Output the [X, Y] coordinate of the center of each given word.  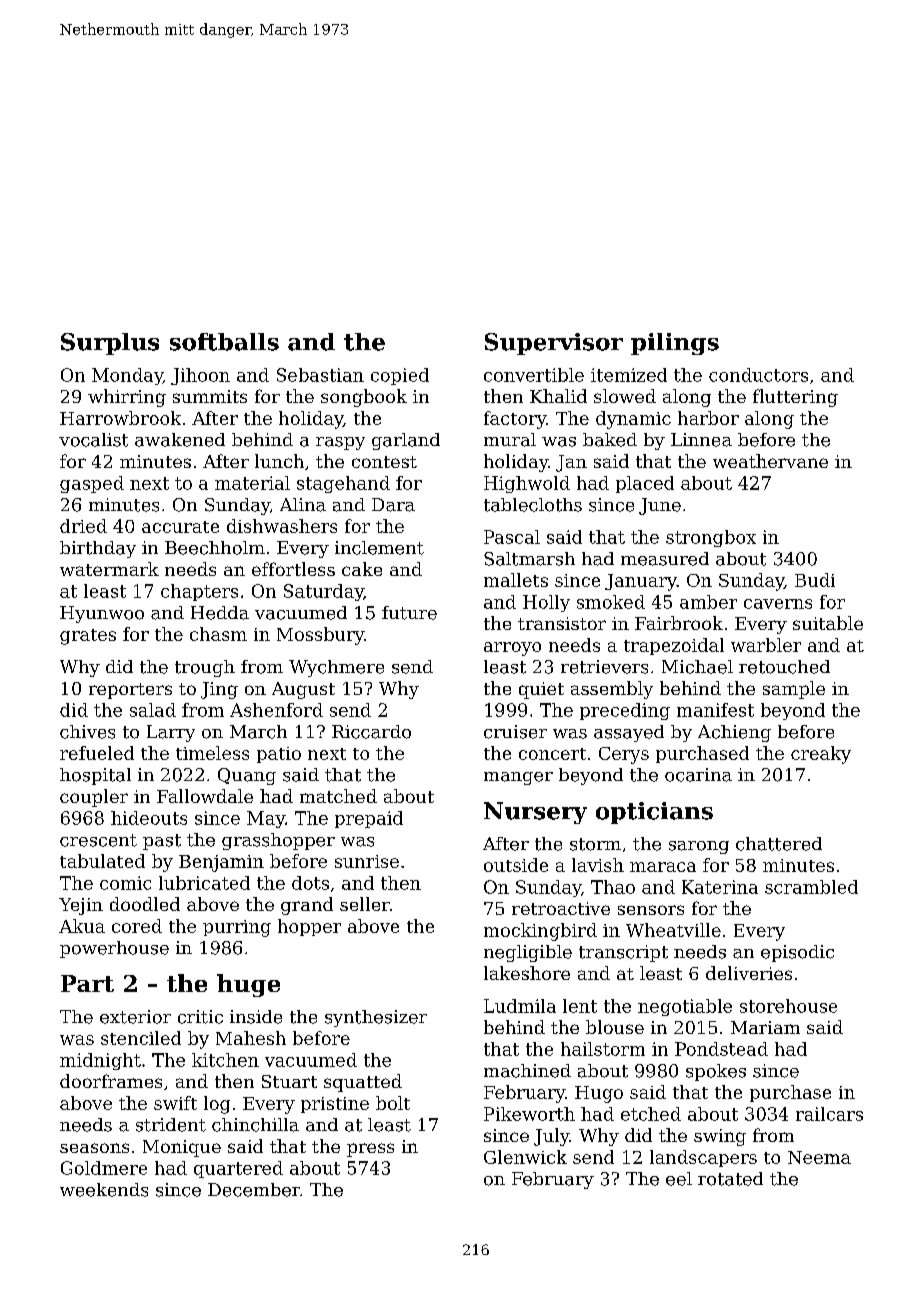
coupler [94, 798]
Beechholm [215, 548]
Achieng [734, 733]
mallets [516, 580]
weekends [104, 1190]
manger [518, 778]
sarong [699, 847]
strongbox [711, 538]
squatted [363, 1083]
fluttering [795, 398]
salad [153, 710]
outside [516, 865]
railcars [829, 1114]
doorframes [111, 1081]
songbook [364, 398]
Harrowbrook [120, 418]
